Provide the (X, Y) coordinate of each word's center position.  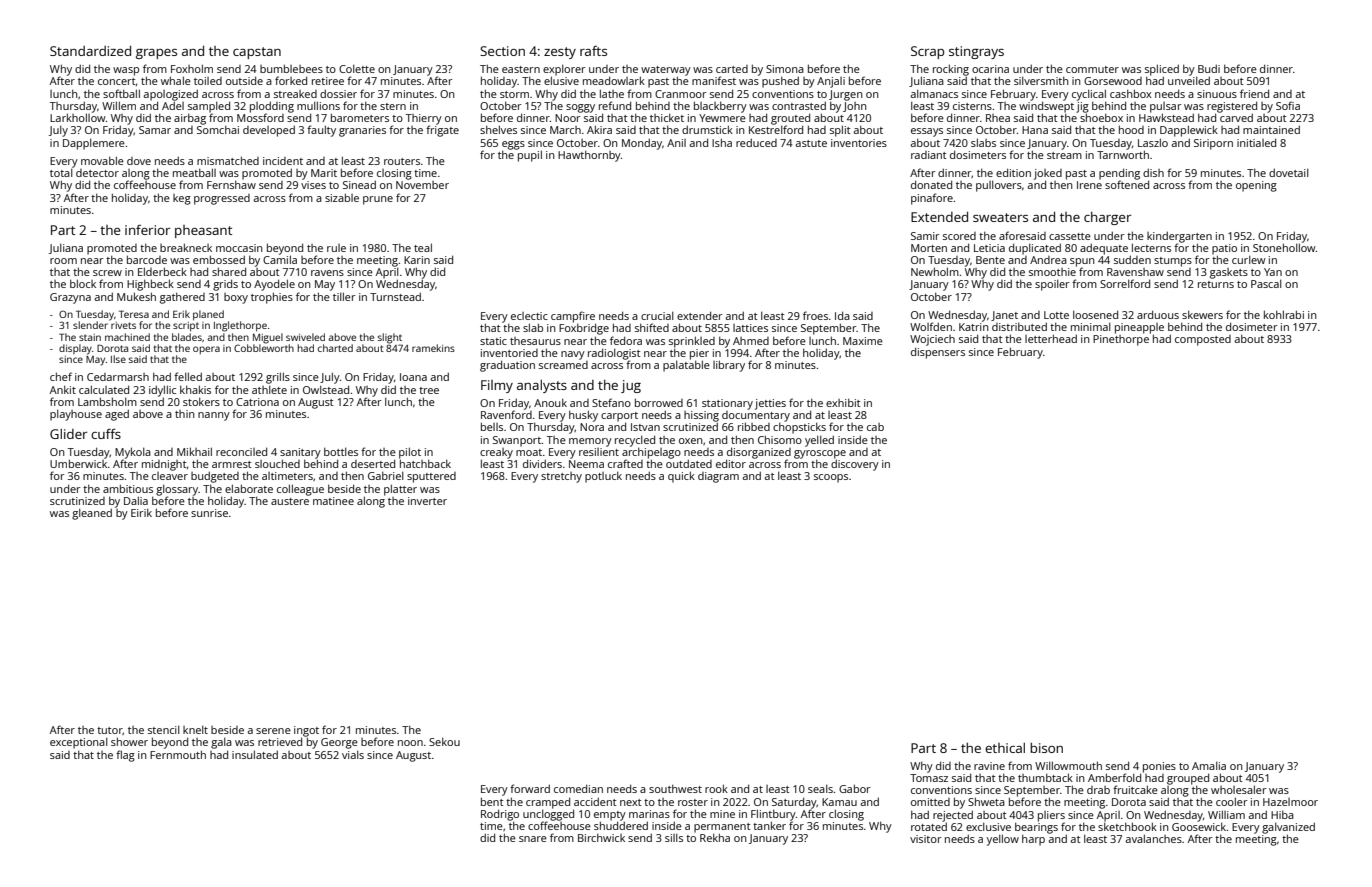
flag (125, 756)
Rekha (715, 837)
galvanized (1288, 828)
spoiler (1052, 285)
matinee (333, 501)
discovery (855, 465)
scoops (831, 478)
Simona (785, 69)
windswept (1046, 107)
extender (700, 315)
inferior (147, 229)
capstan (257, 53)
